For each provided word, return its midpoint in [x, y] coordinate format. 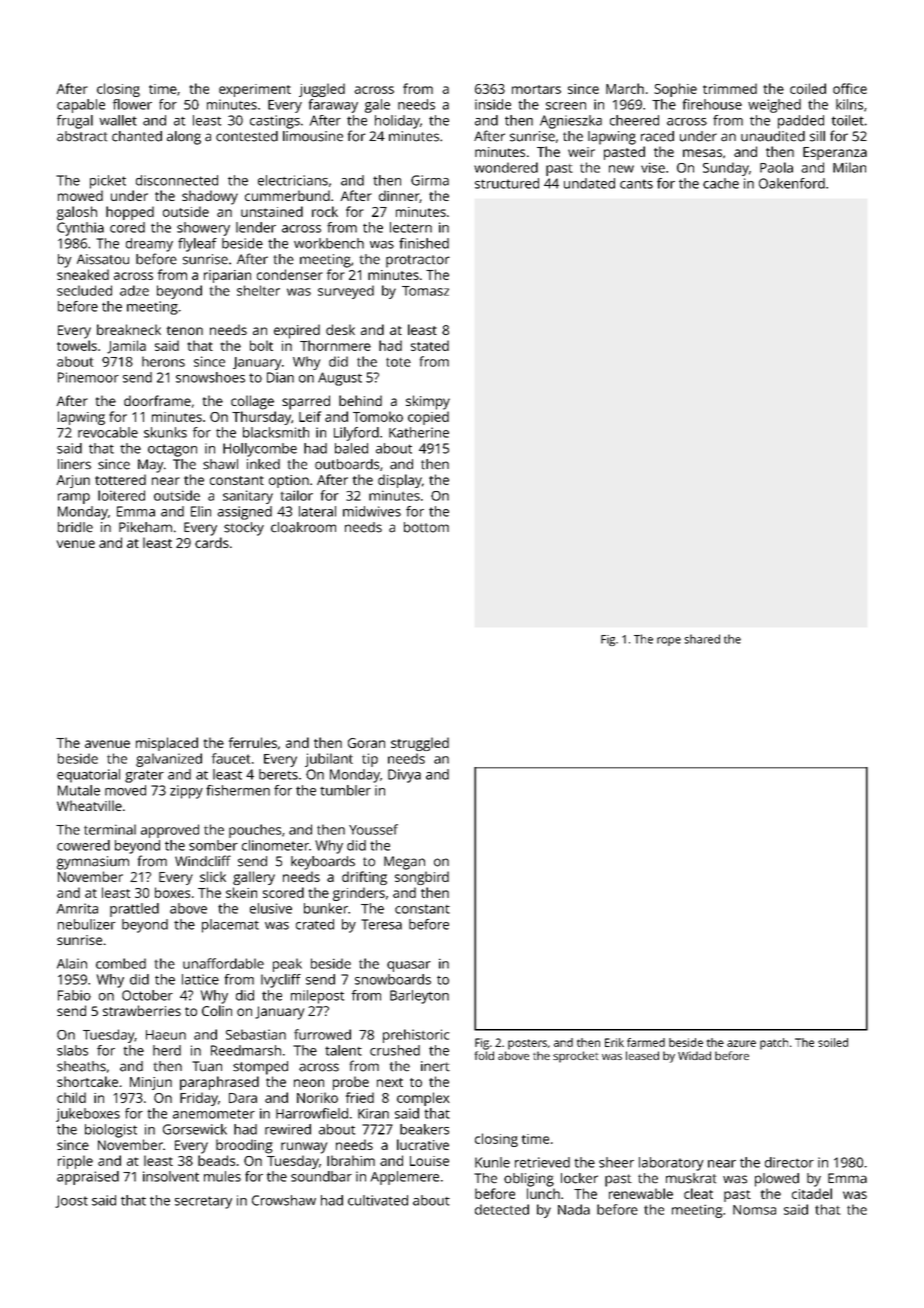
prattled [134, 910]
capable [81, 106]
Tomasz [425, 291]
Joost [71, 1201]
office [850, 88]
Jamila [126, 347]
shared [702, 639]
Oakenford [792, 183]
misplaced [167, 744]
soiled [833, 1042]
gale [377, 106]
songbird [422, 878]
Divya [404, 776]
